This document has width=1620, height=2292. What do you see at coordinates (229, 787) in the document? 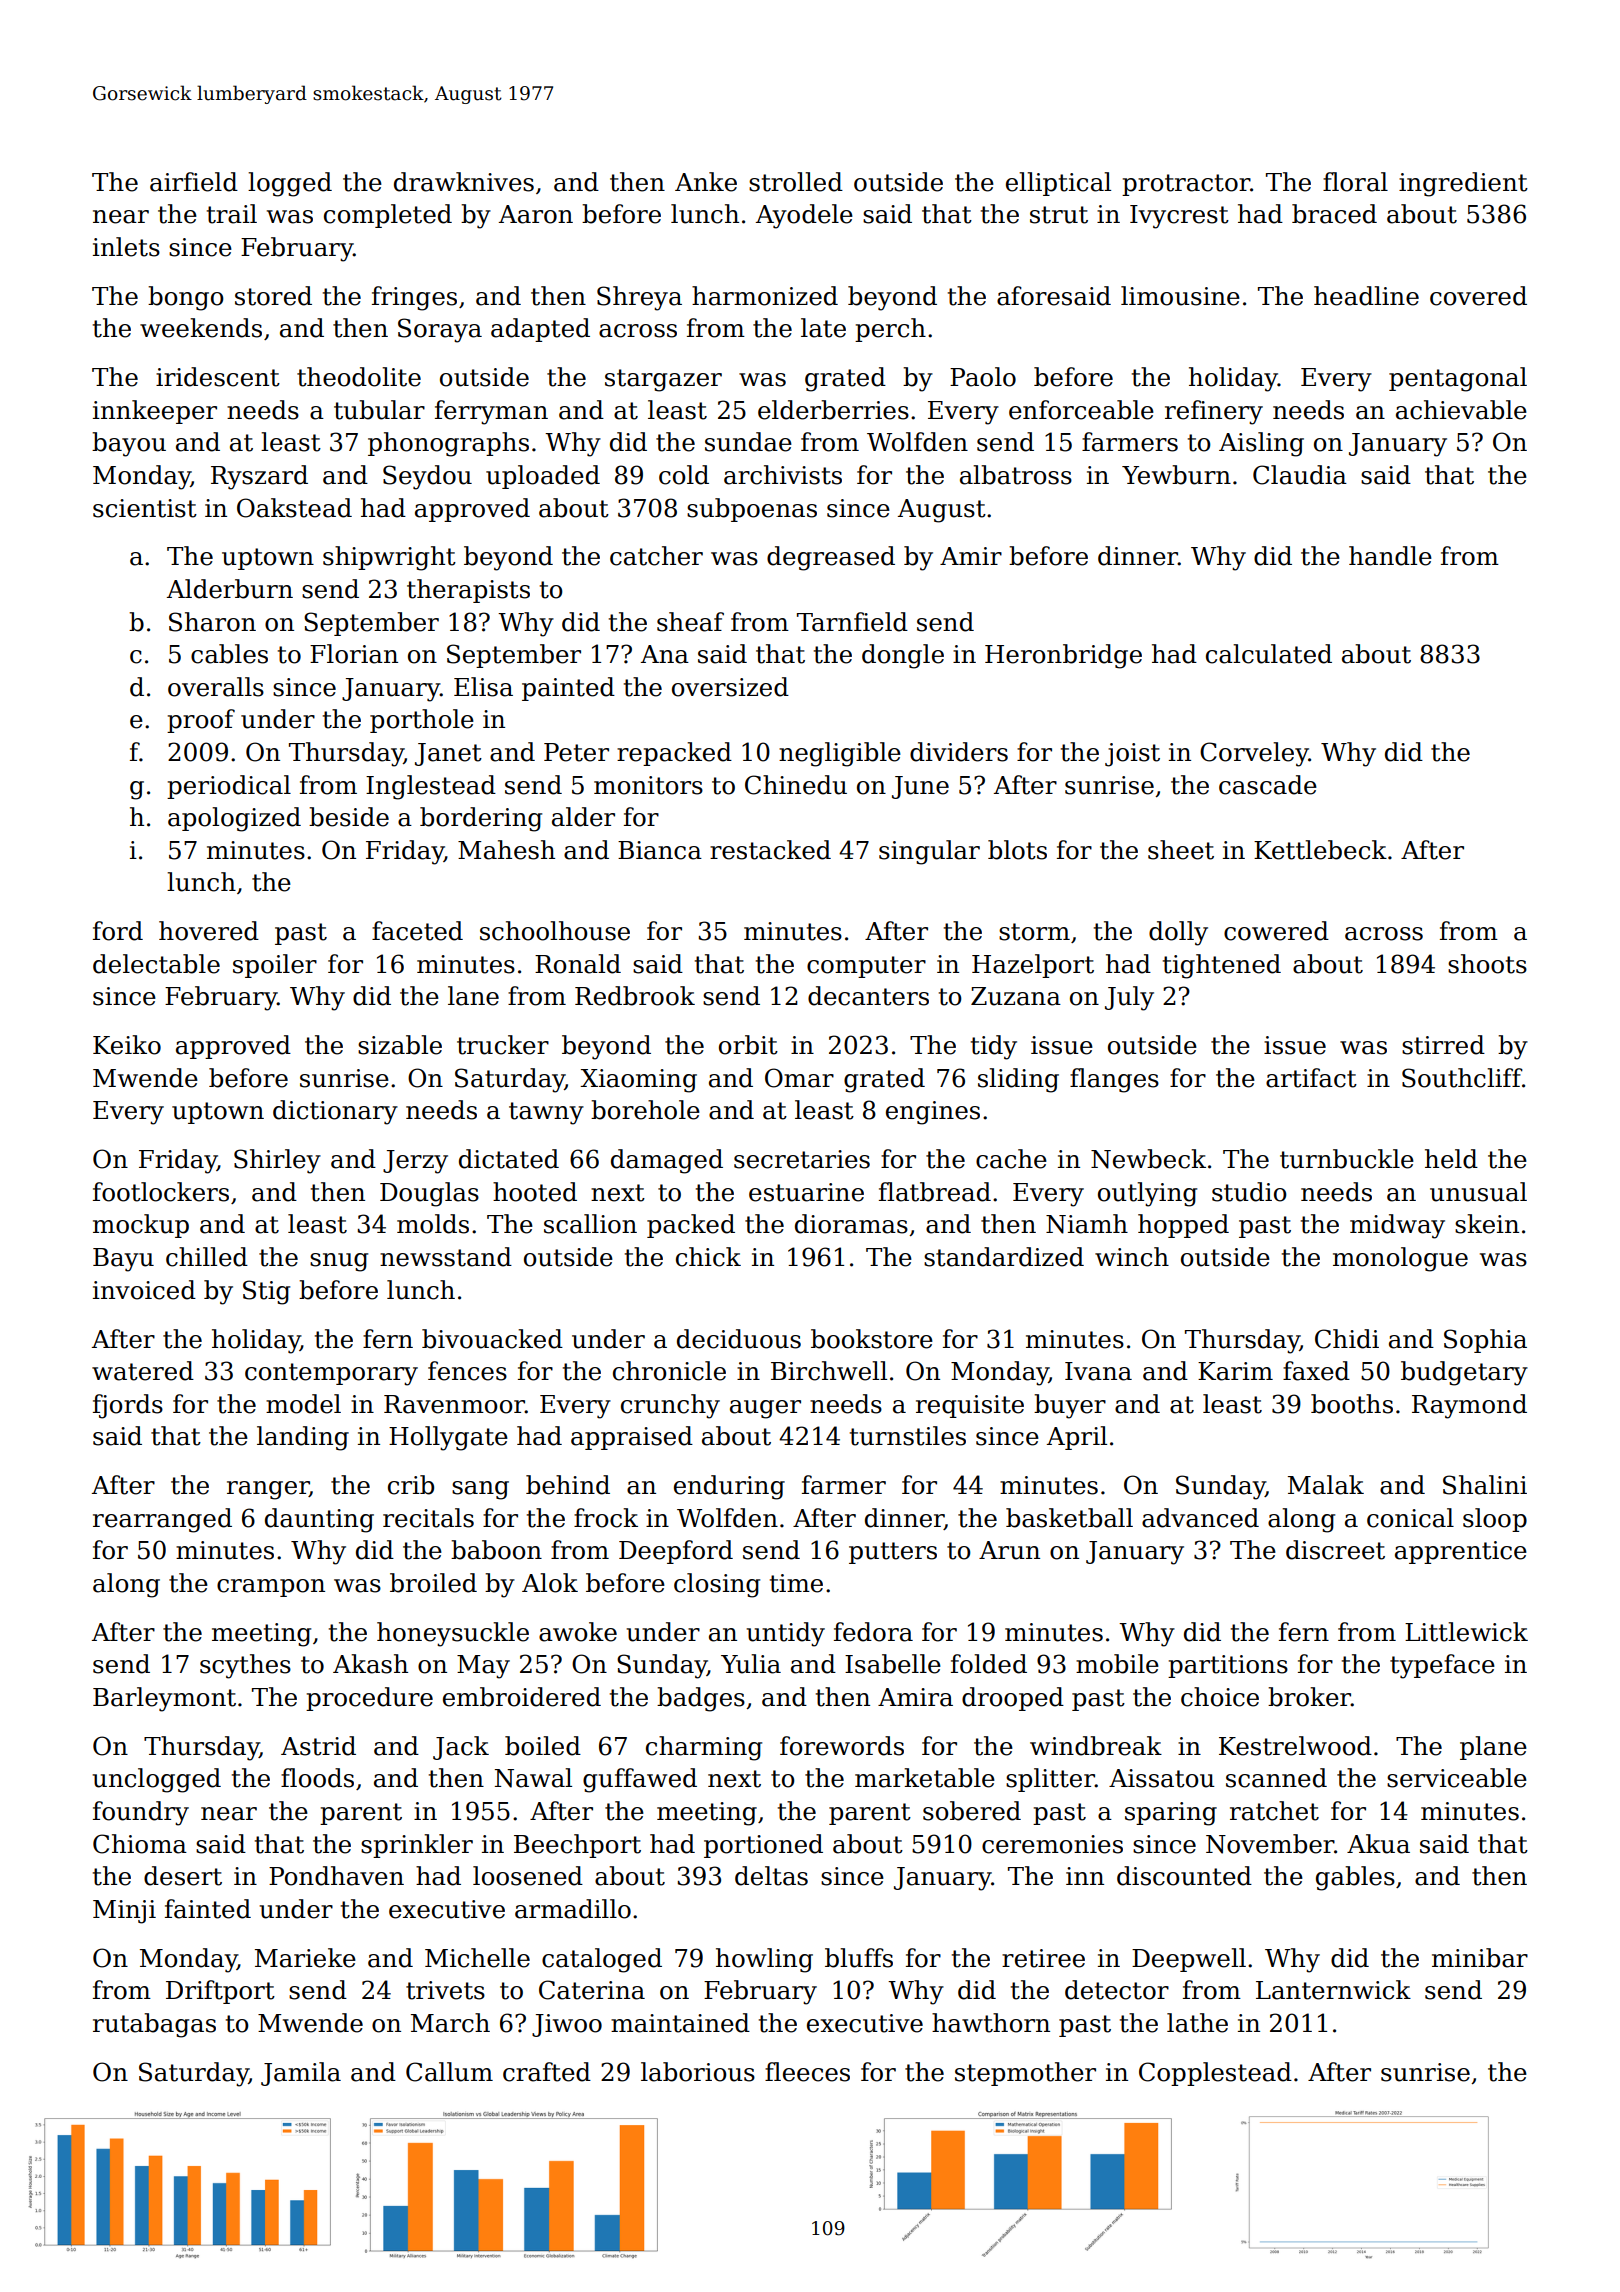
I see `periodical` at bounding box center [229, 787].
